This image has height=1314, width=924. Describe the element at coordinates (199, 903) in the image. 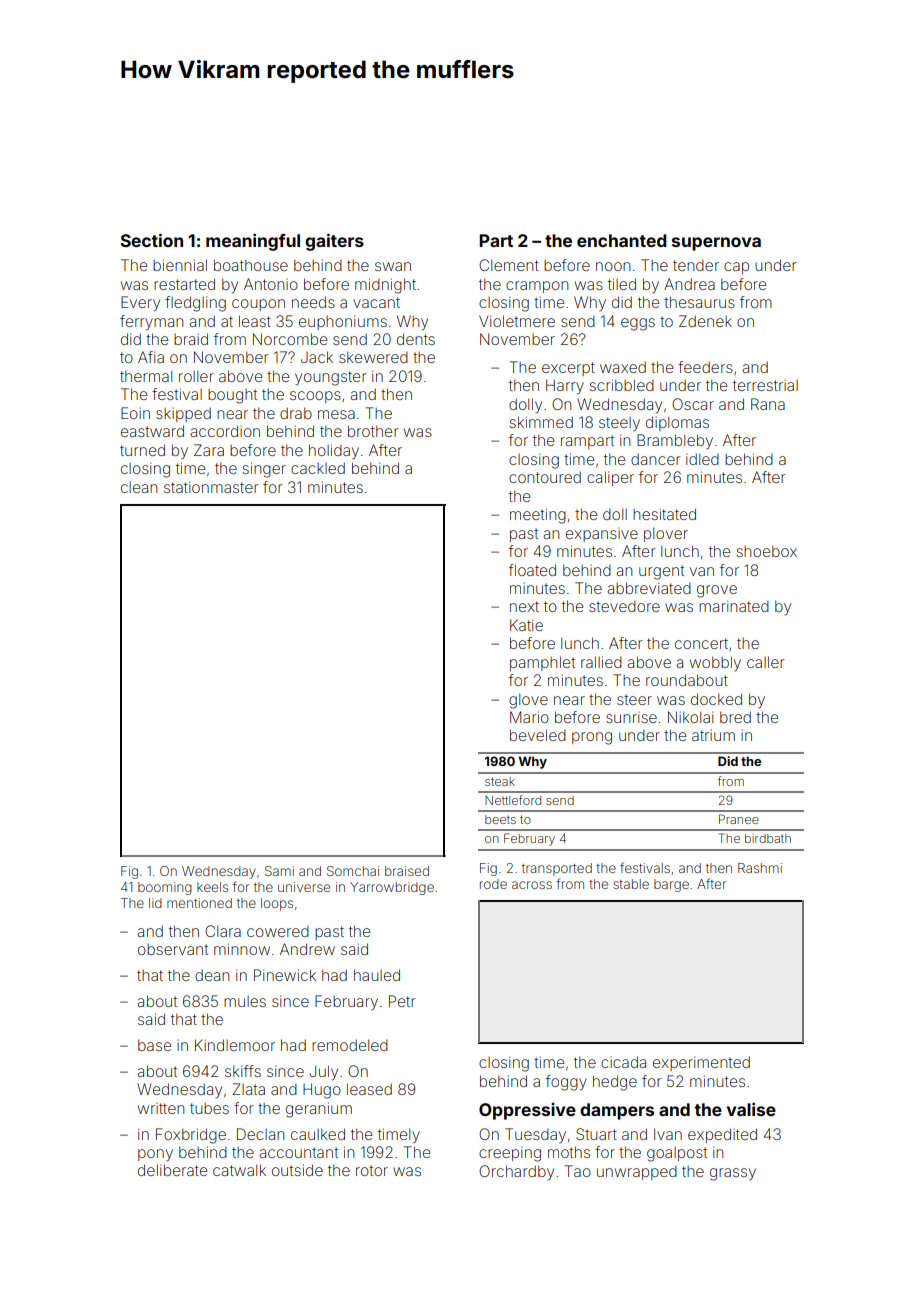

I see `mentioned` at that location.
